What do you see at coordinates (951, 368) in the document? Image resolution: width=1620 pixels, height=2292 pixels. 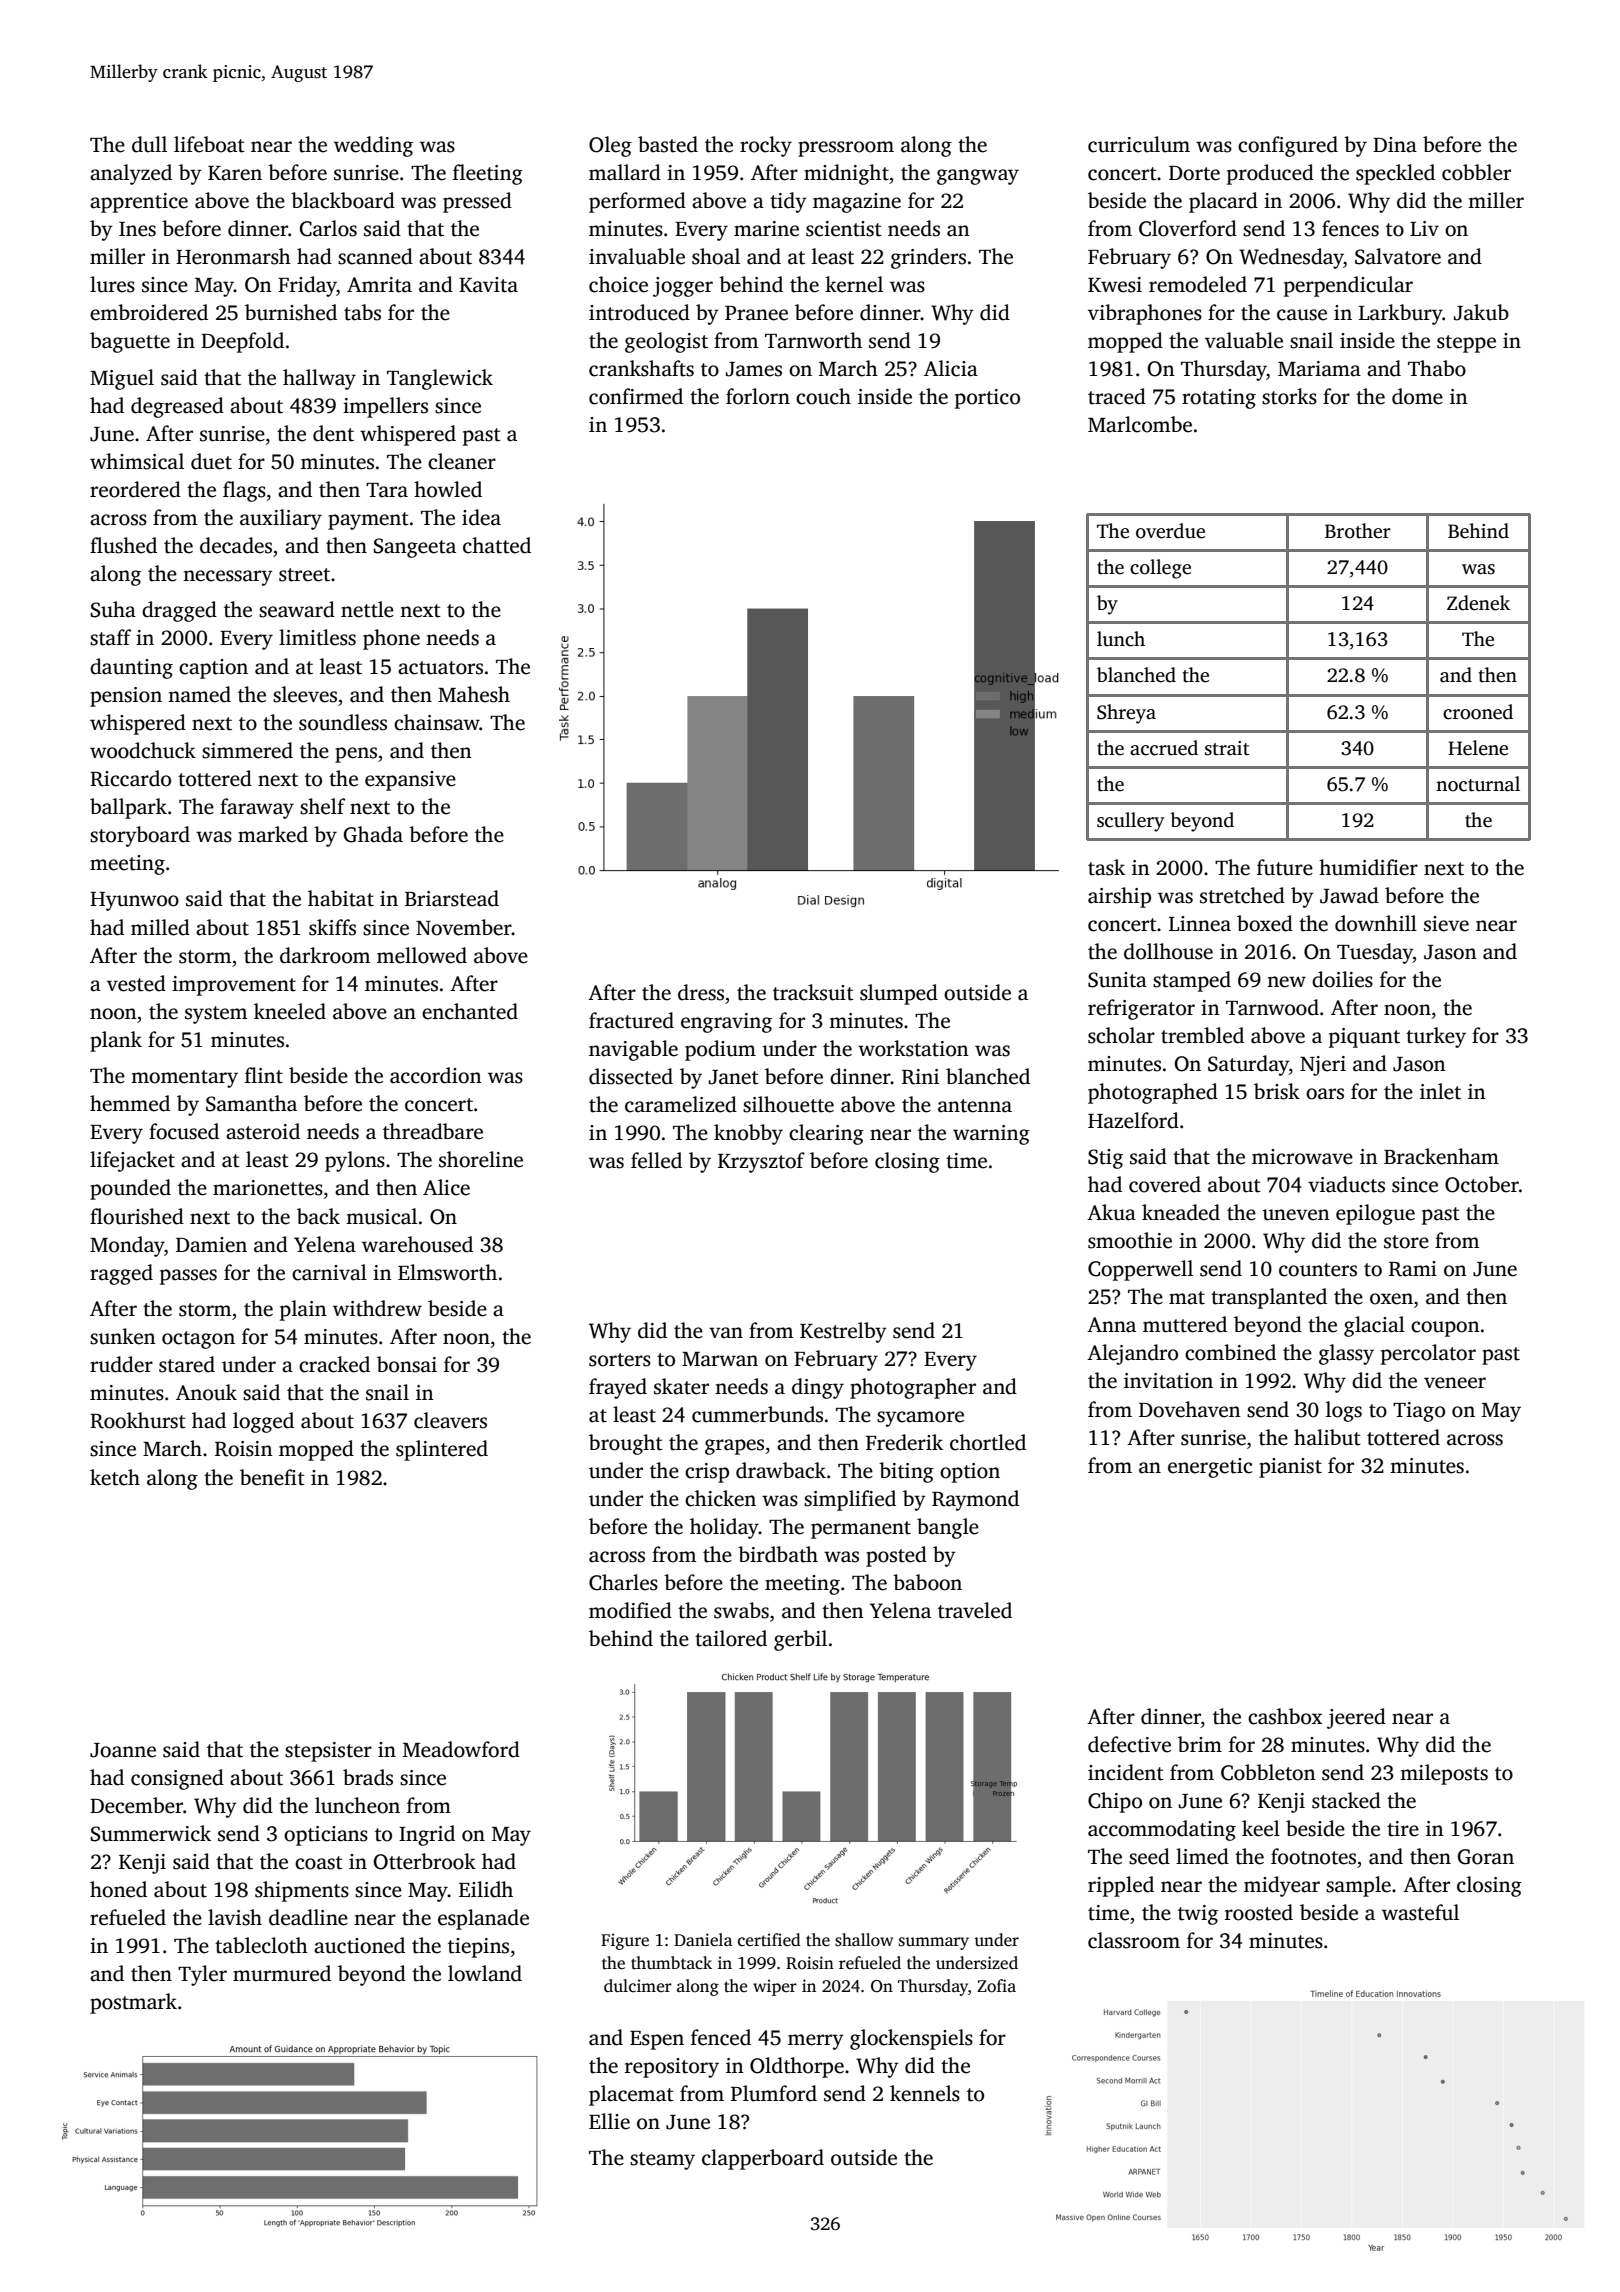 I see `Alicia` at bounding box center [951, 368].
